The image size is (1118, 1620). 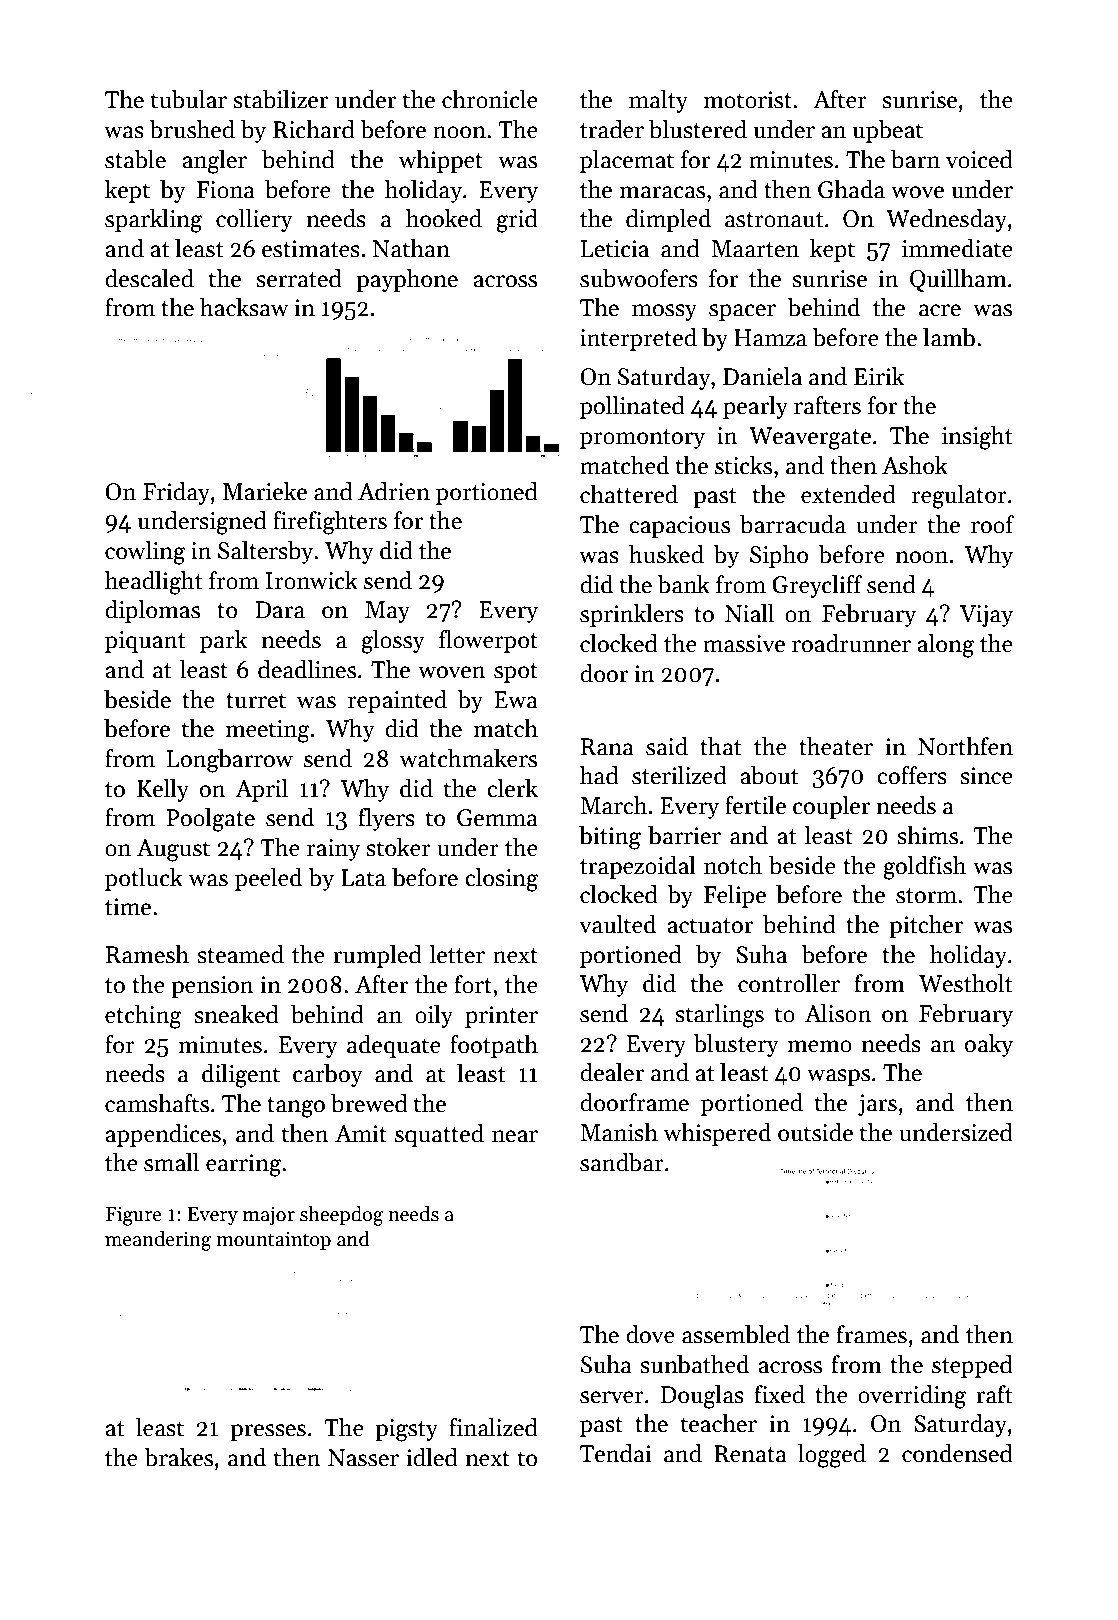 I want to click on Vijay, so click(x=986, y=616).
